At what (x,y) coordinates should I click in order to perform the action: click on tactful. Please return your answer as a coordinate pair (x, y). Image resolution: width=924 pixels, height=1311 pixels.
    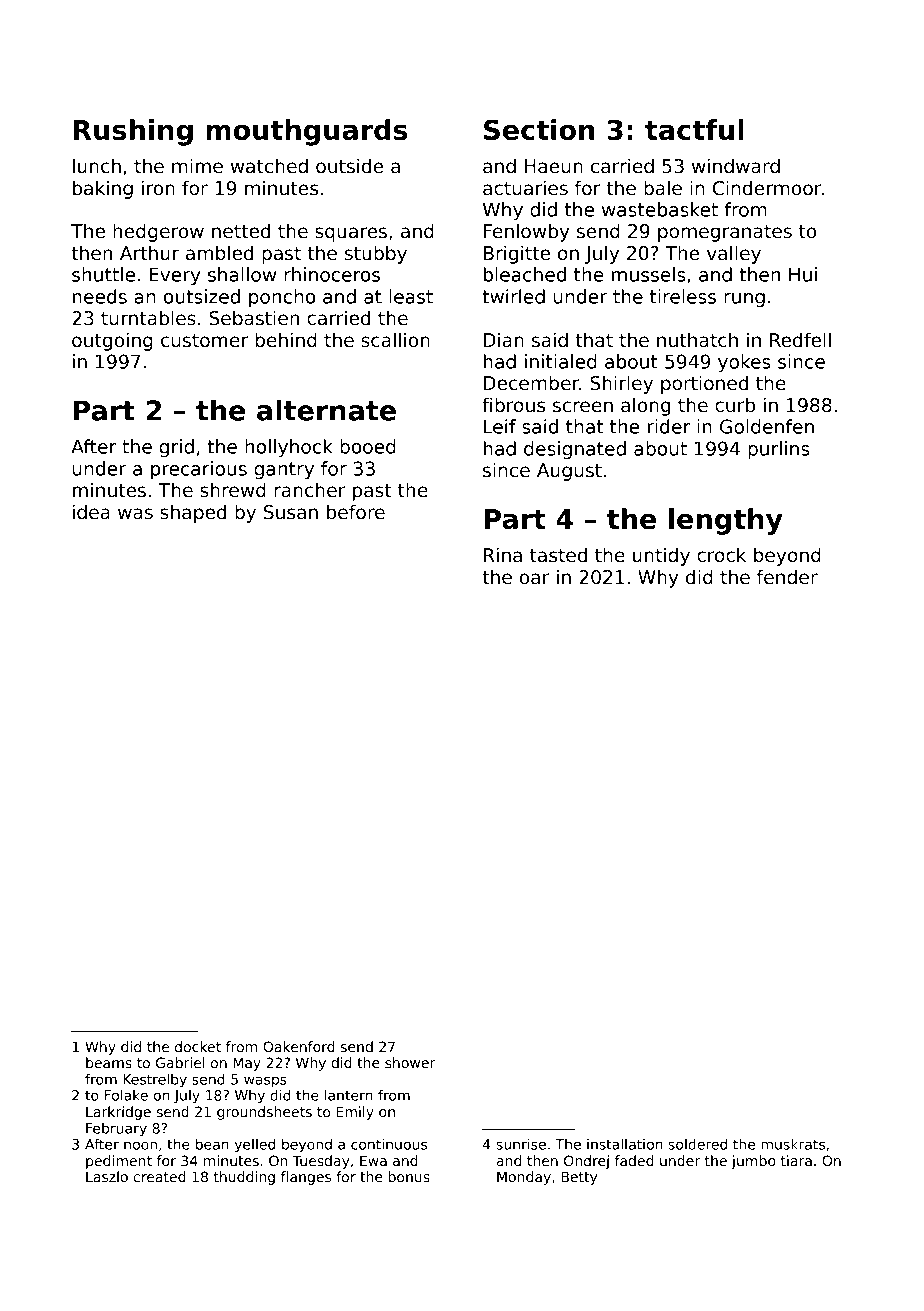
    Looking at the image, I should click on (694, 129).
